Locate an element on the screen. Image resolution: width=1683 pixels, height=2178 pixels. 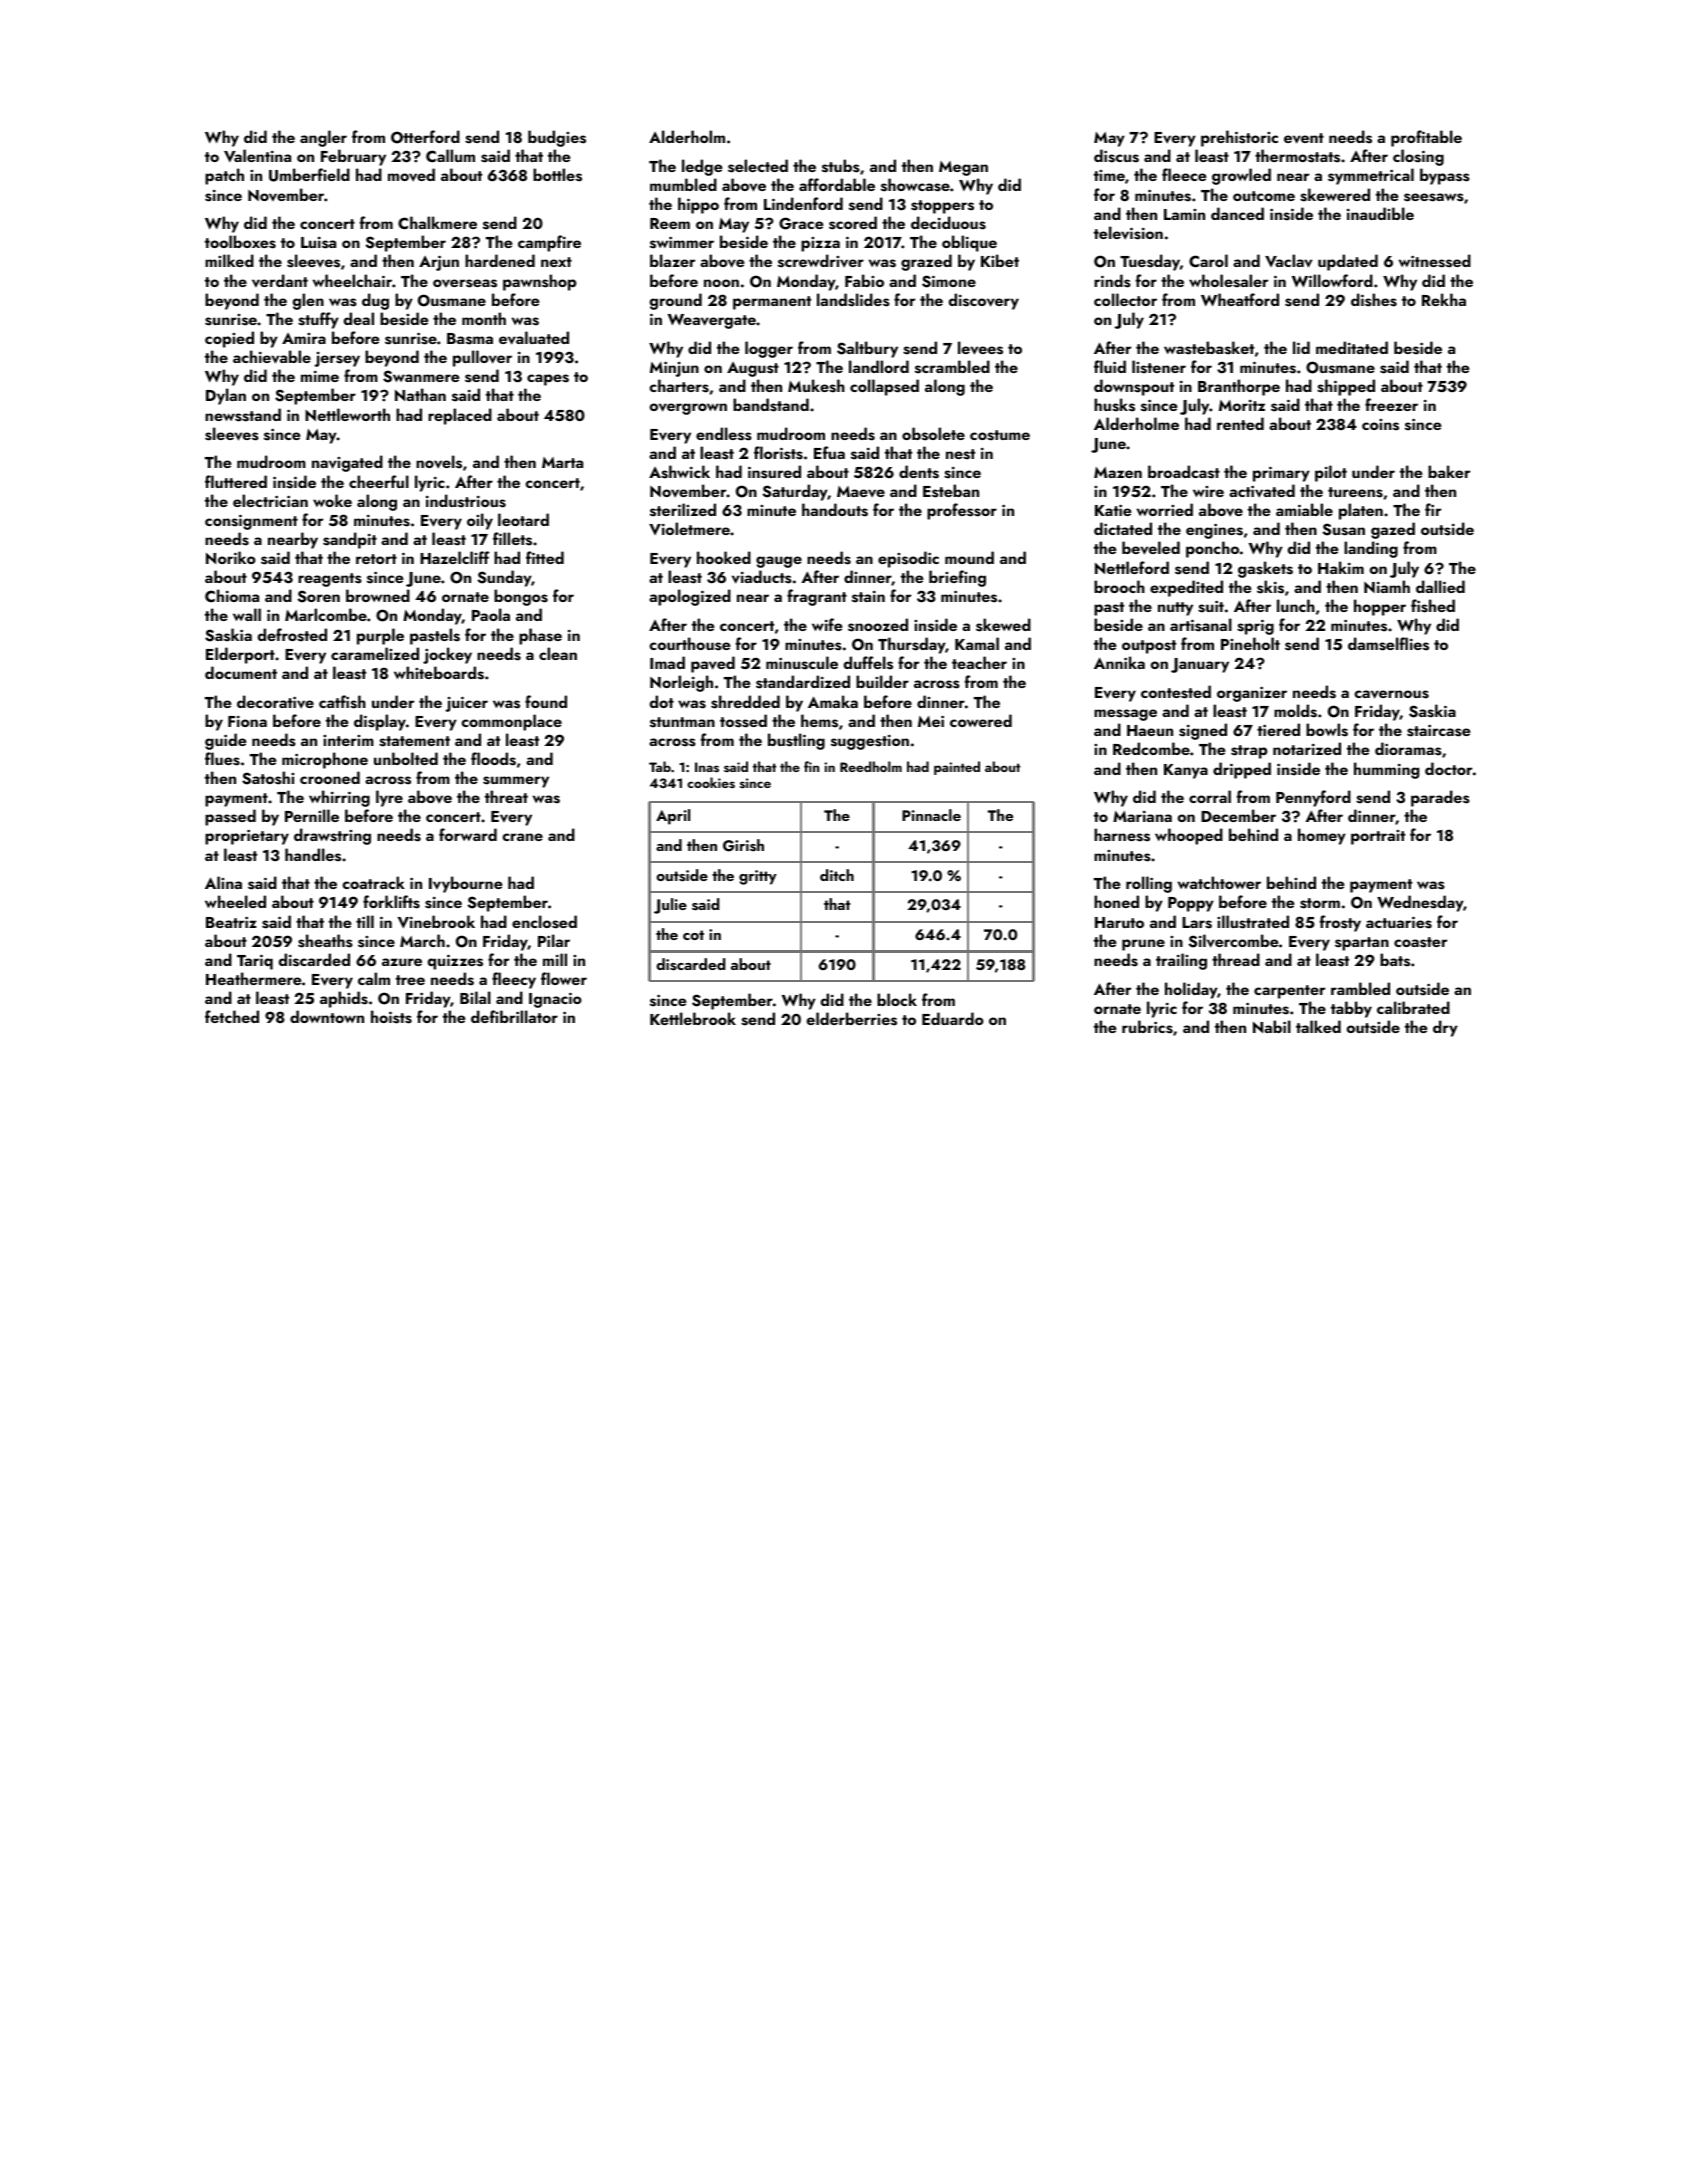
nest is located at coordinates (960, 454).
